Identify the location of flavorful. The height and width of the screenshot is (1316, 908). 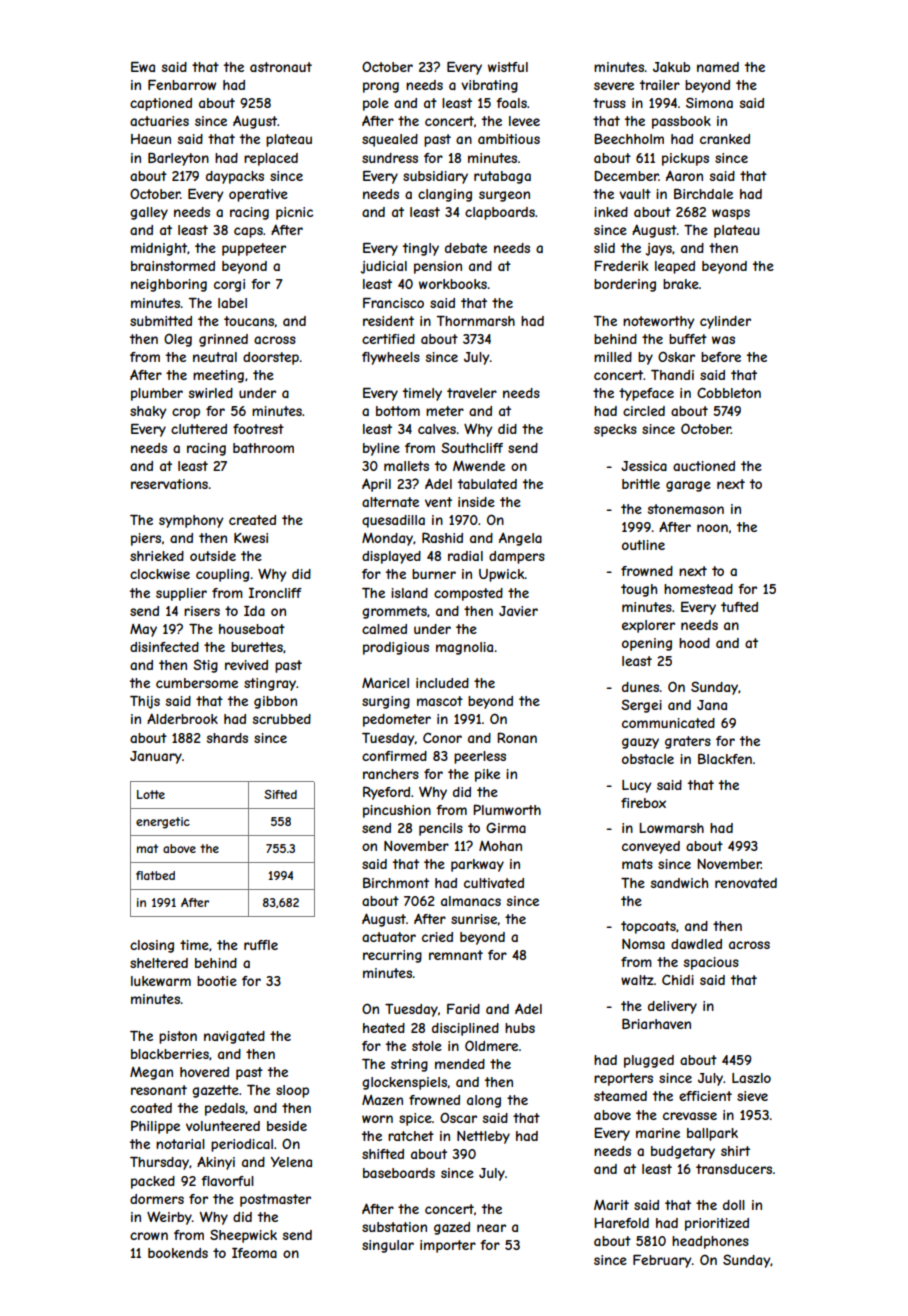
(227, 1181).
